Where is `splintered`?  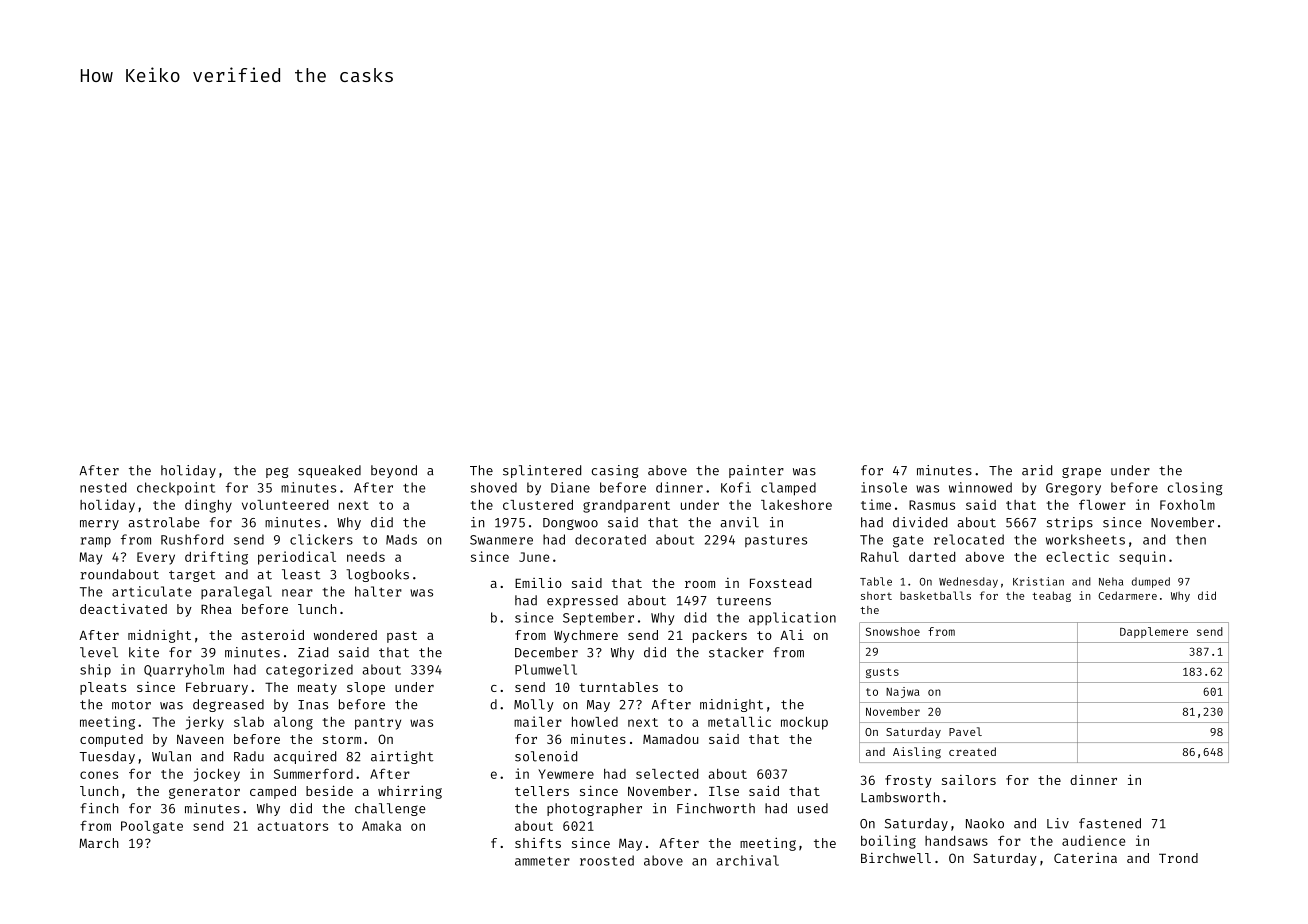
splintered is located at coordinates (542, 471).
